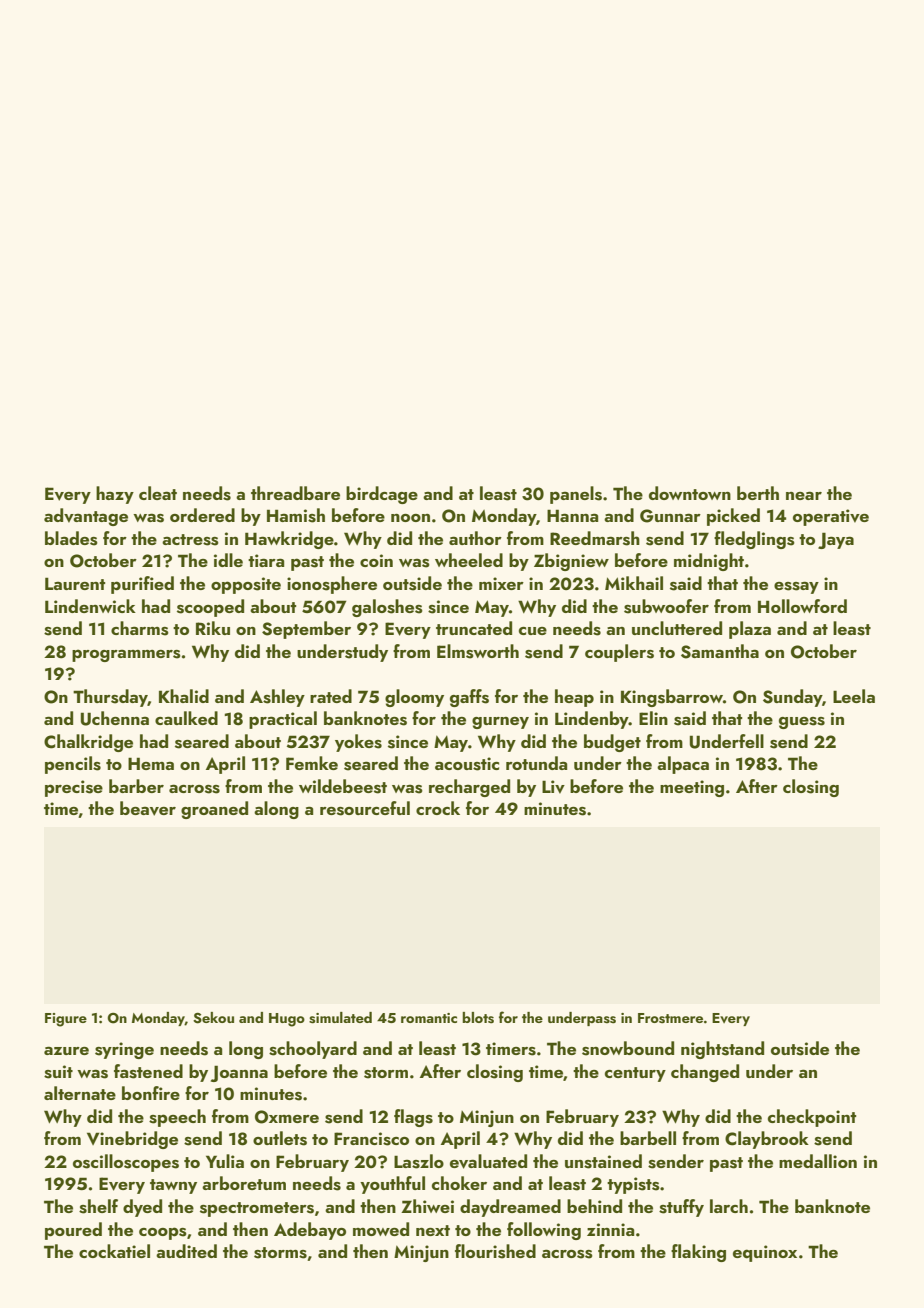  Describe the element at coordinates (213, 1018) in the screenshot. I see `Sekou` at that location.
